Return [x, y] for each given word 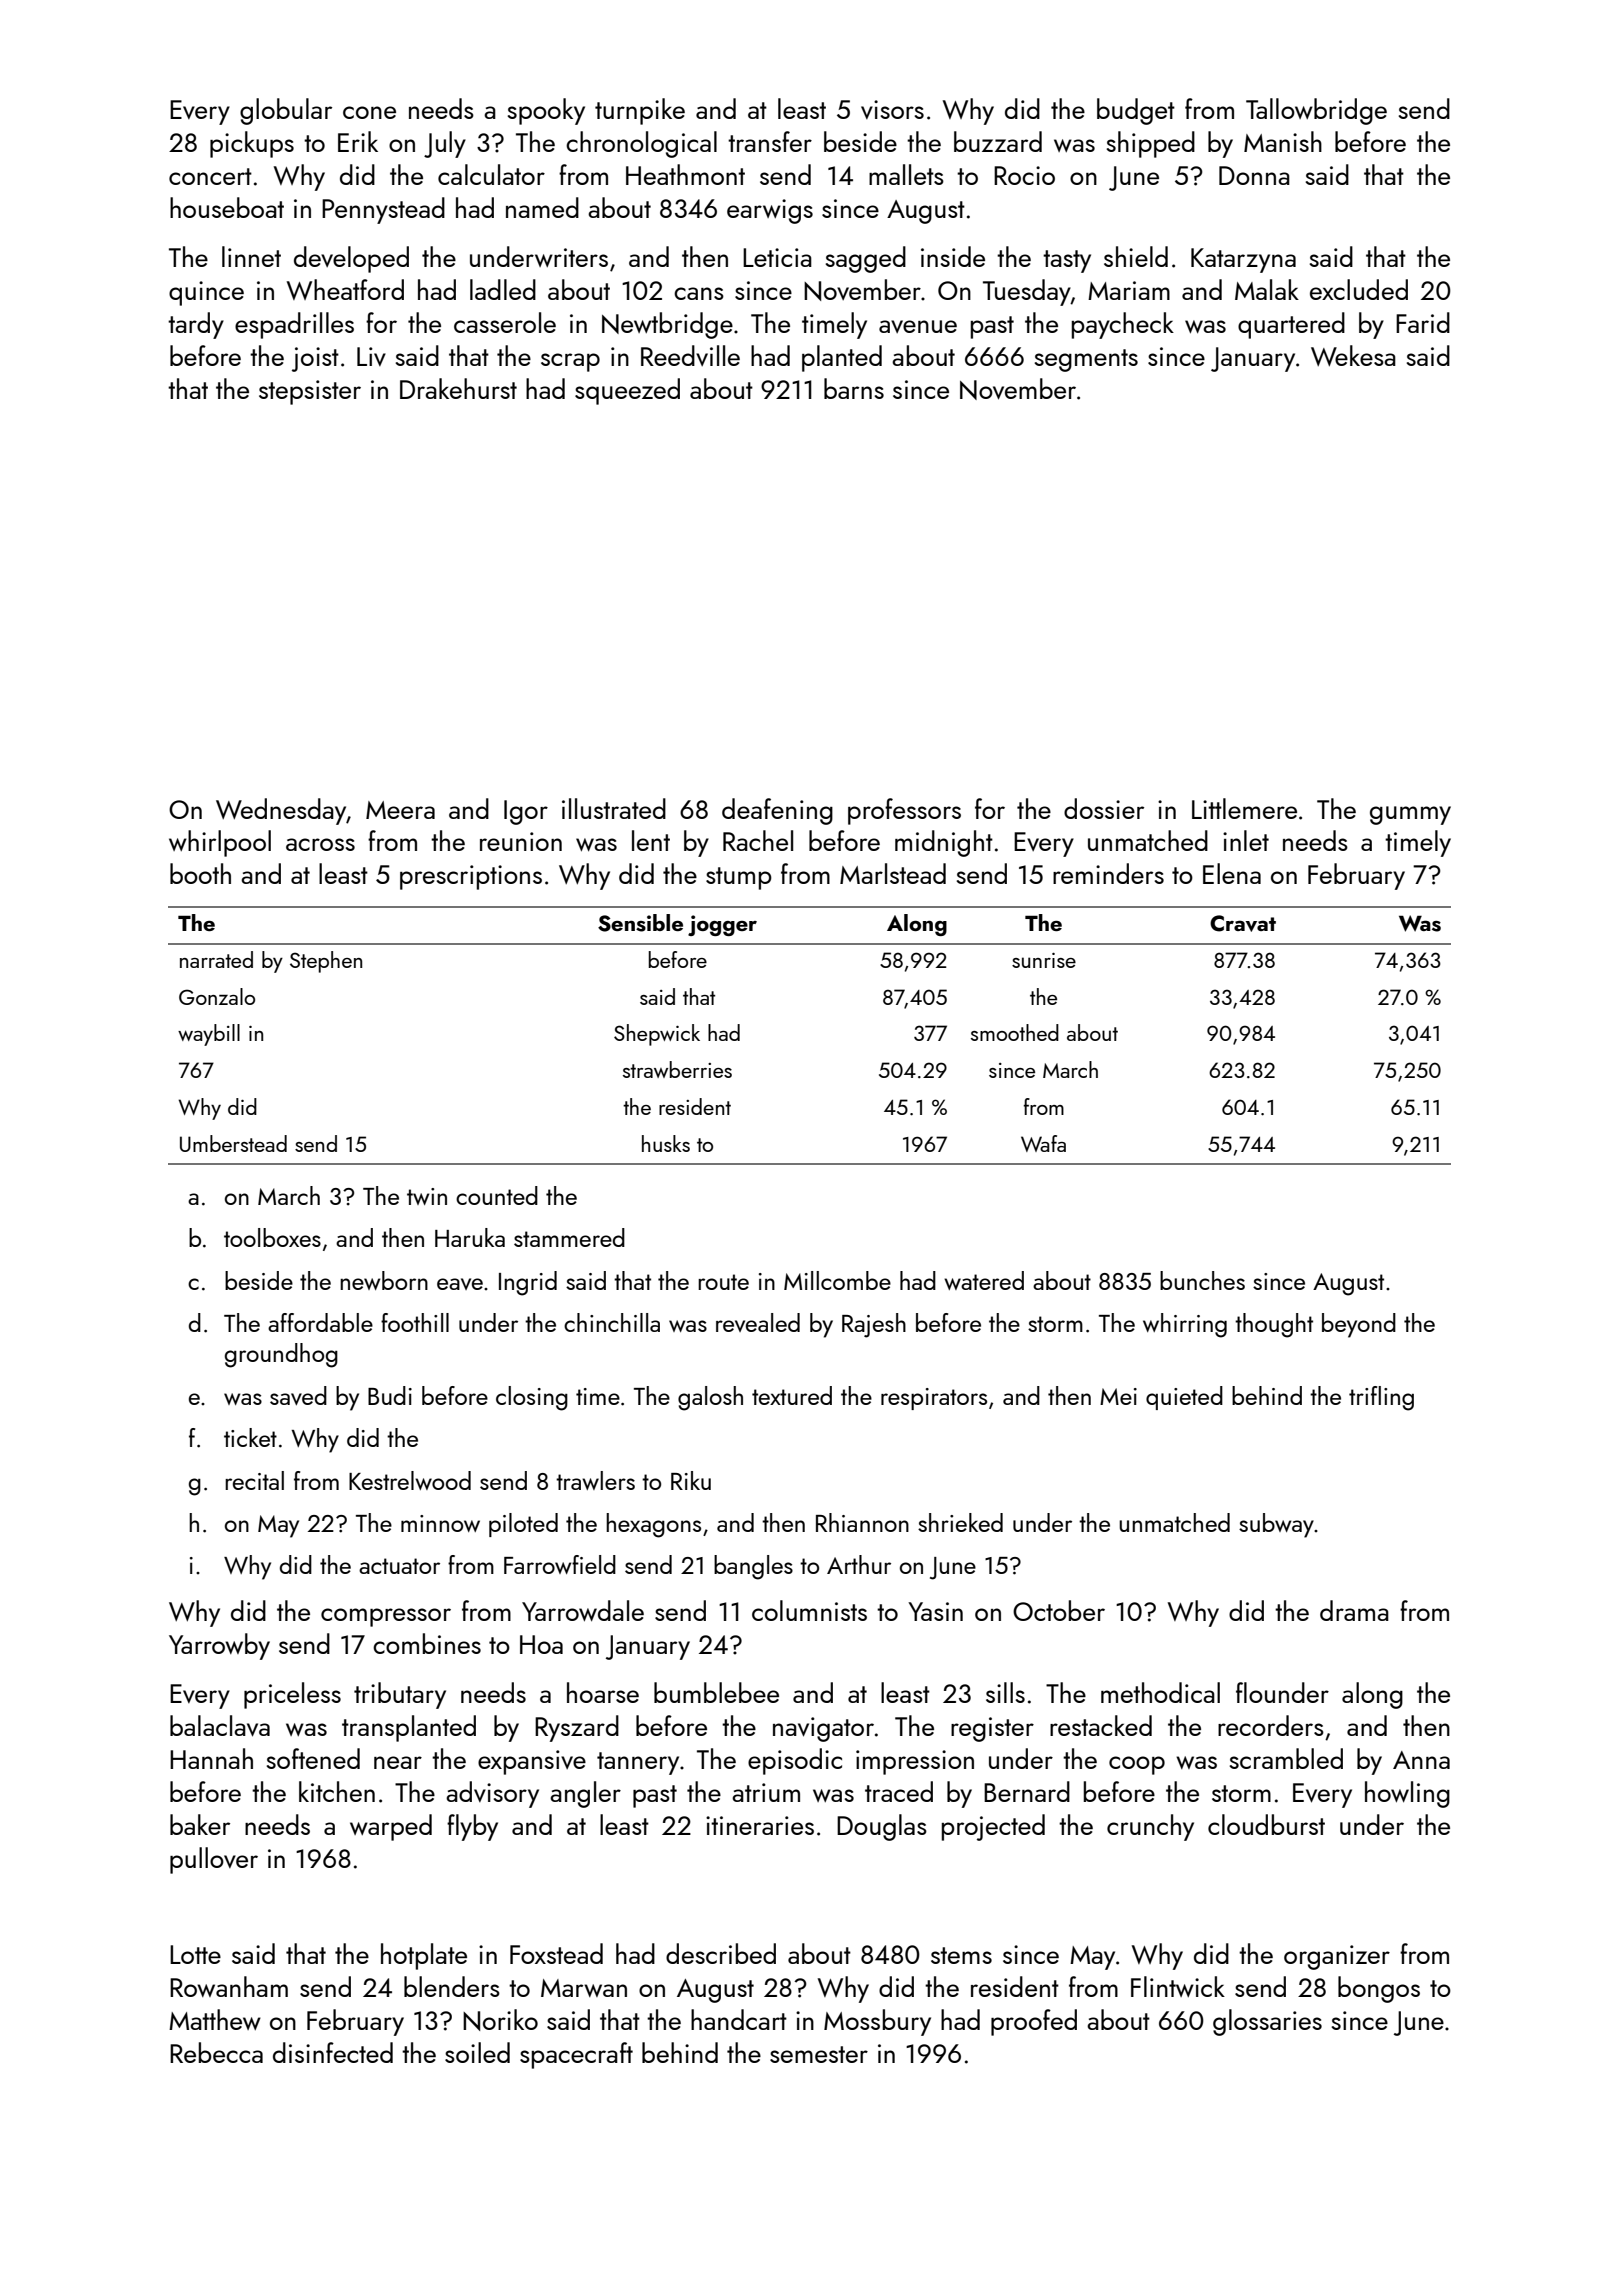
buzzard [998, 141]
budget [1136, 111]
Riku [691, 1480]
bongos [1379, 1989]
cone [369, 112]
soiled [477, 2052]
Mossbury [877, 2022]
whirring [1185, 1325]
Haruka [470, 1237]
